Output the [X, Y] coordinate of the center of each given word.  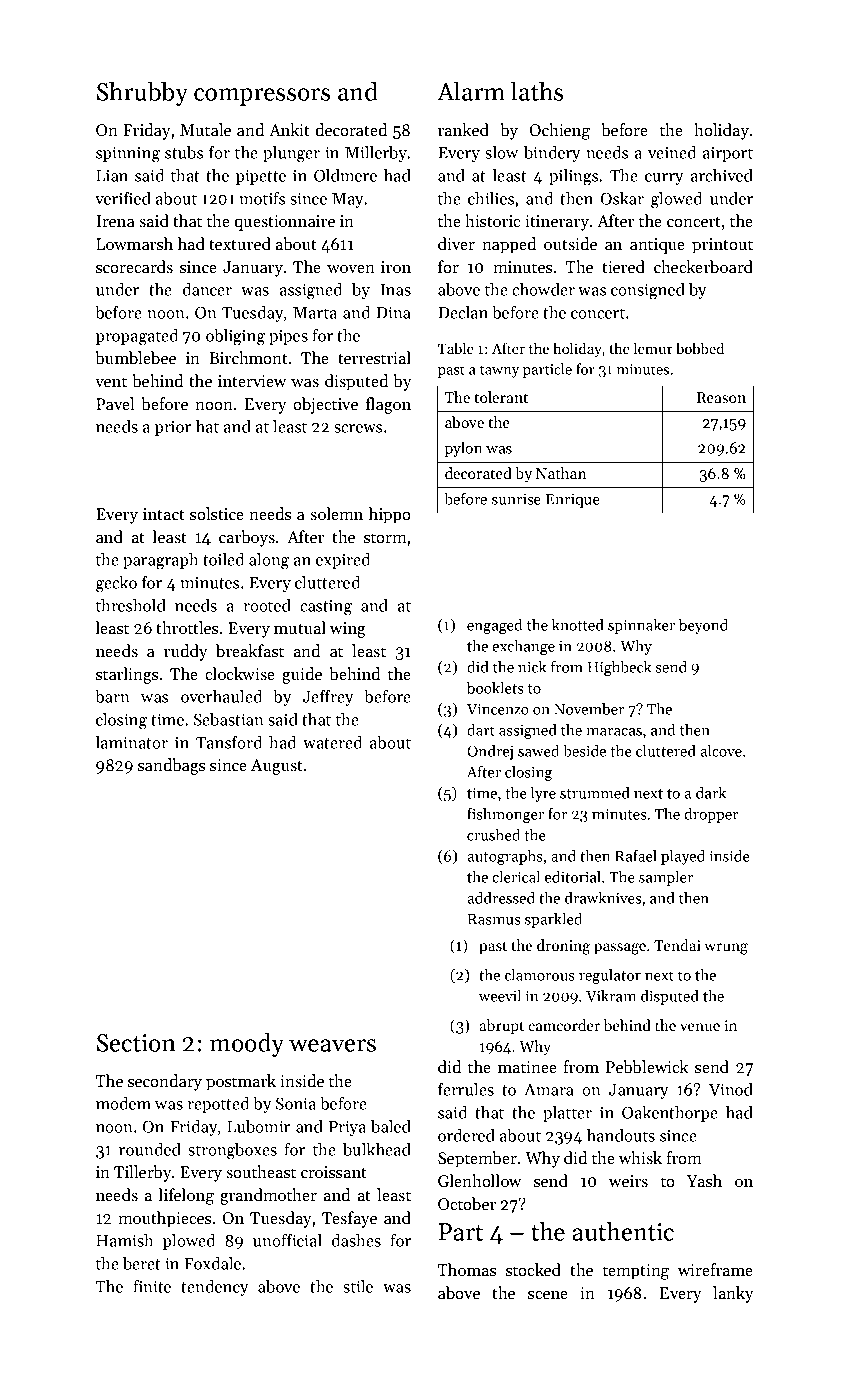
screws [358, 428]
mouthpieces [164, 1219]
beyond [703, 626]
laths [537, 91]
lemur [653, 348]
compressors [262, 97]
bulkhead [377, 1149]
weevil [500, 996]
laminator [131, 742]
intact [164, 514]
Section [136, 1043]
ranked [463, 129]
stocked [533, 1269]
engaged [494, 626]
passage [620, 949]
